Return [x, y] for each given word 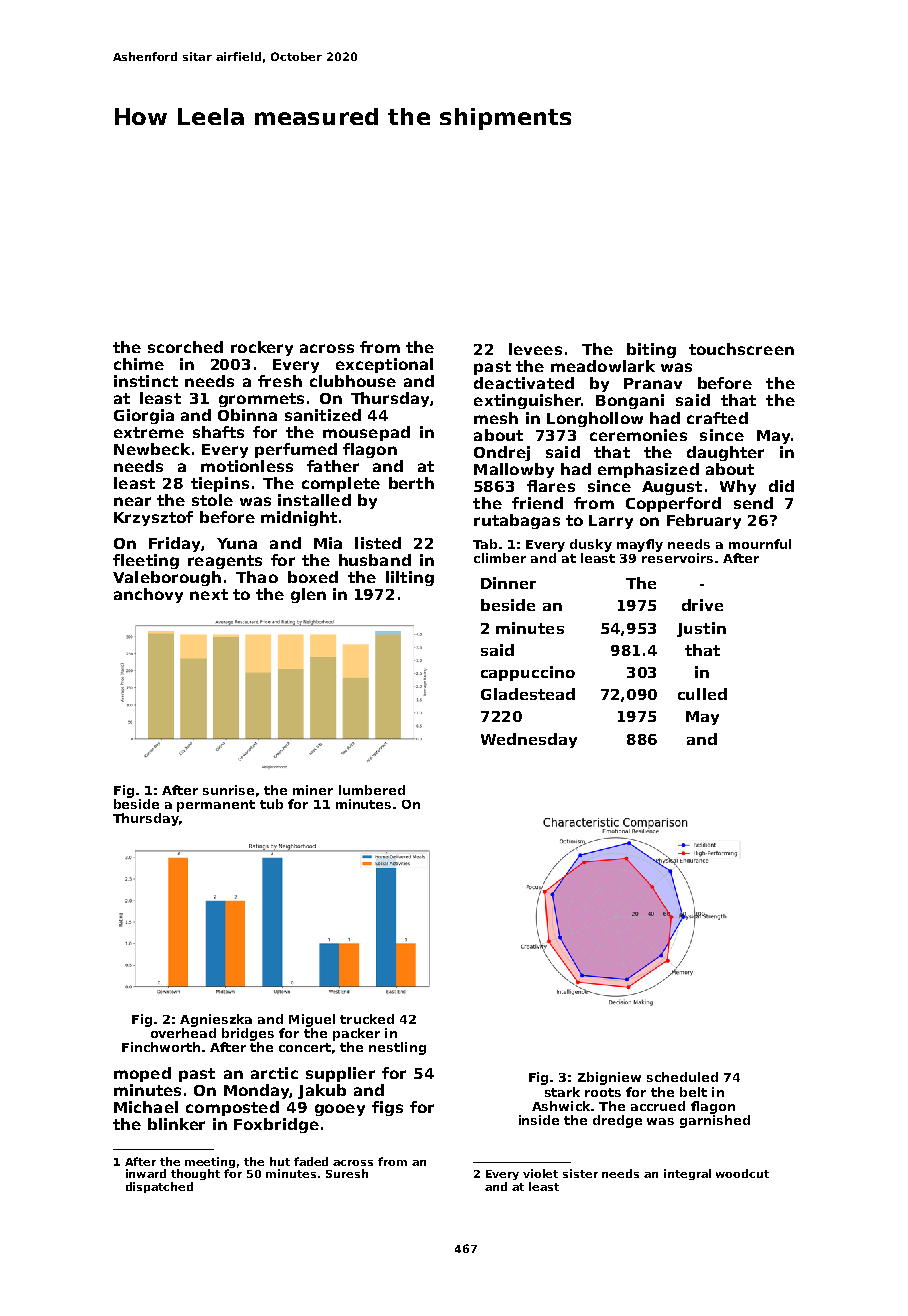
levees [535, 349]
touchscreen [741, 349]
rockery [262, 348]
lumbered [372, 790]
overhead [183, 1033]
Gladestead [528, 694]
